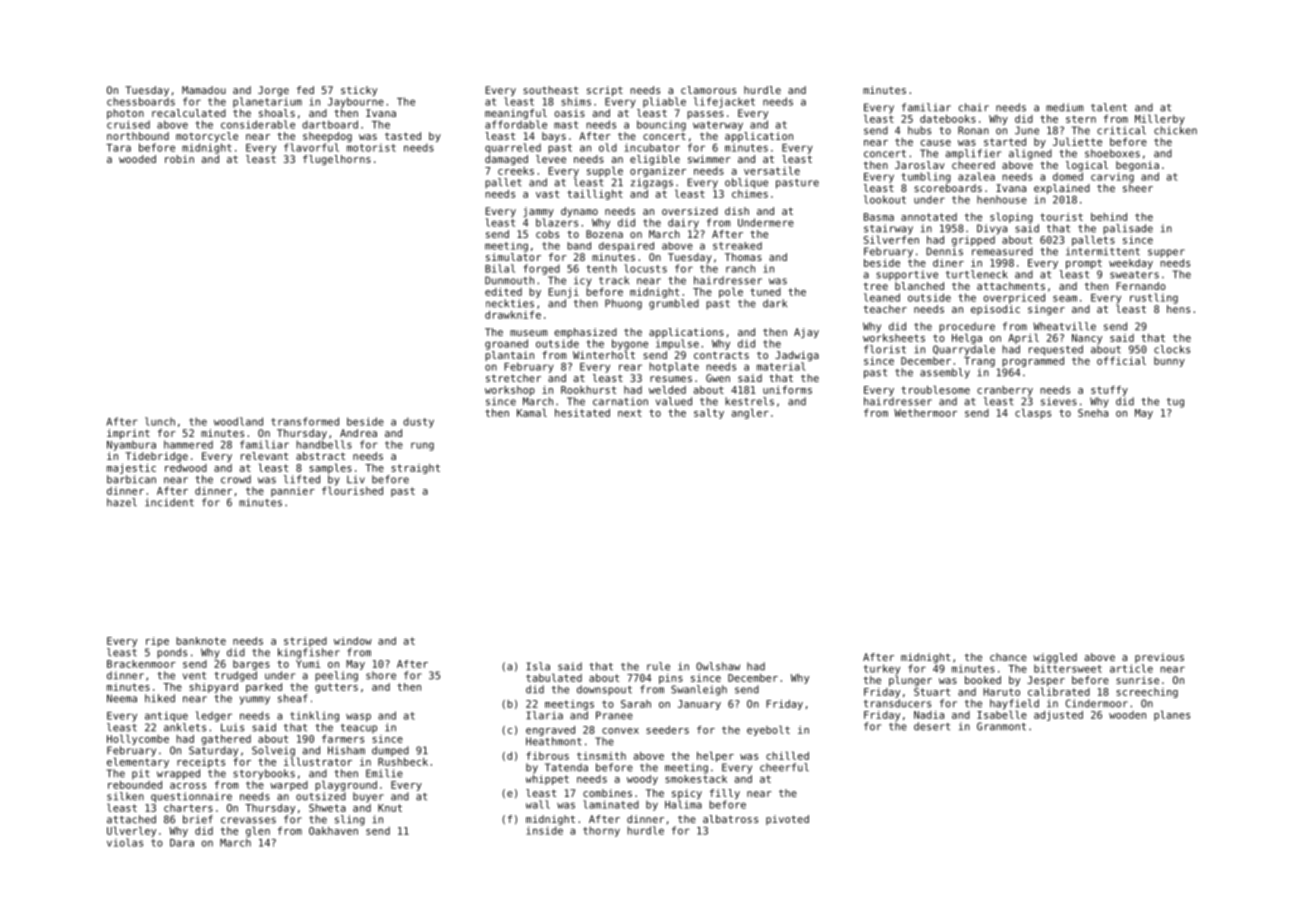 This screenshot has width=1308, height=924. Describe the element at coordinates (787, 820) in the screenshot. I see `pivoted` at that location.
